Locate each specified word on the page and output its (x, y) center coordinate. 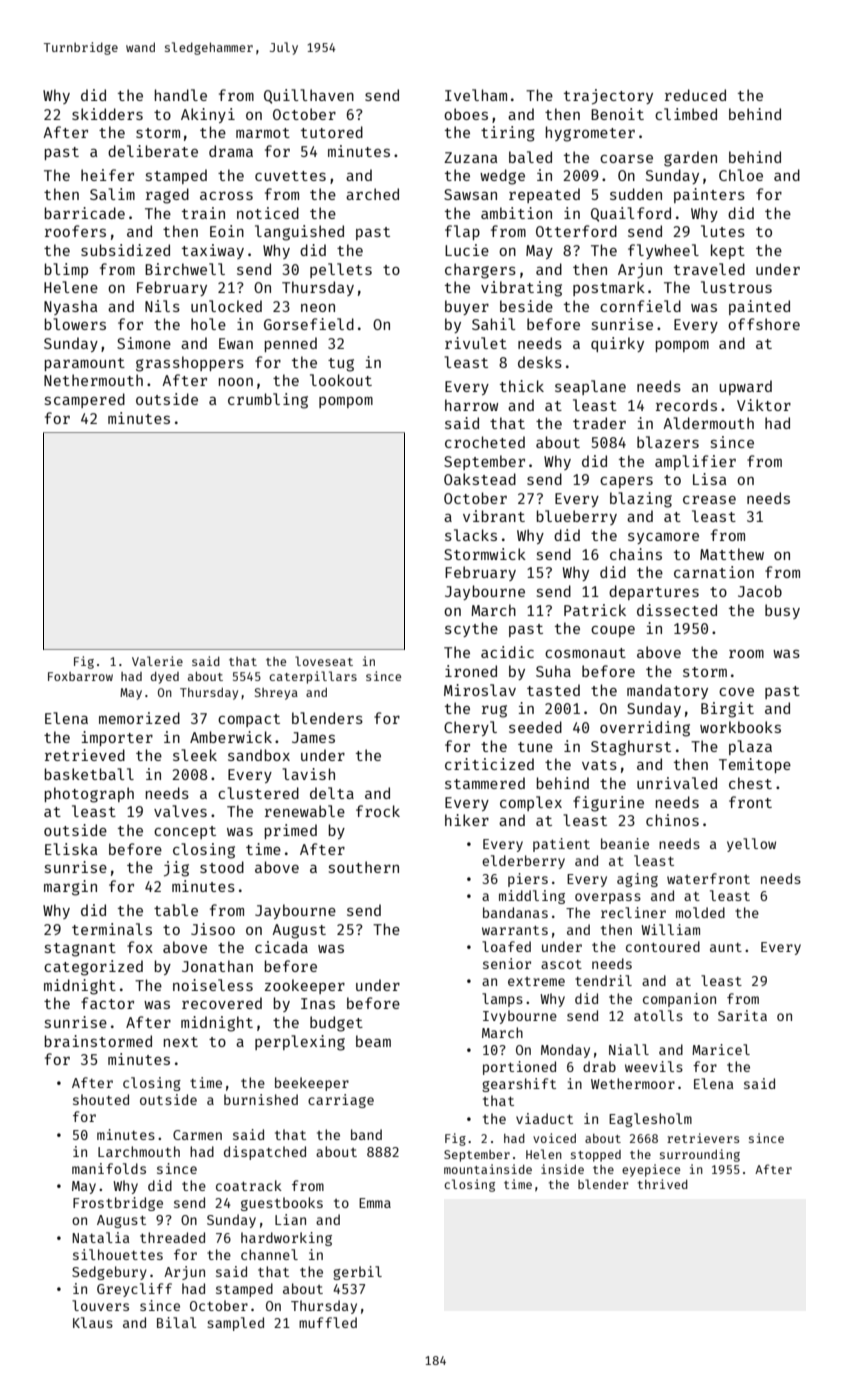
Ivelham (476, 95)
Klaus (93, 1322)
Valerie (157, 661)
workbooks (740, 727)
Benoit (617, 114)
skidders (107, 114)
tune (535, 747)
